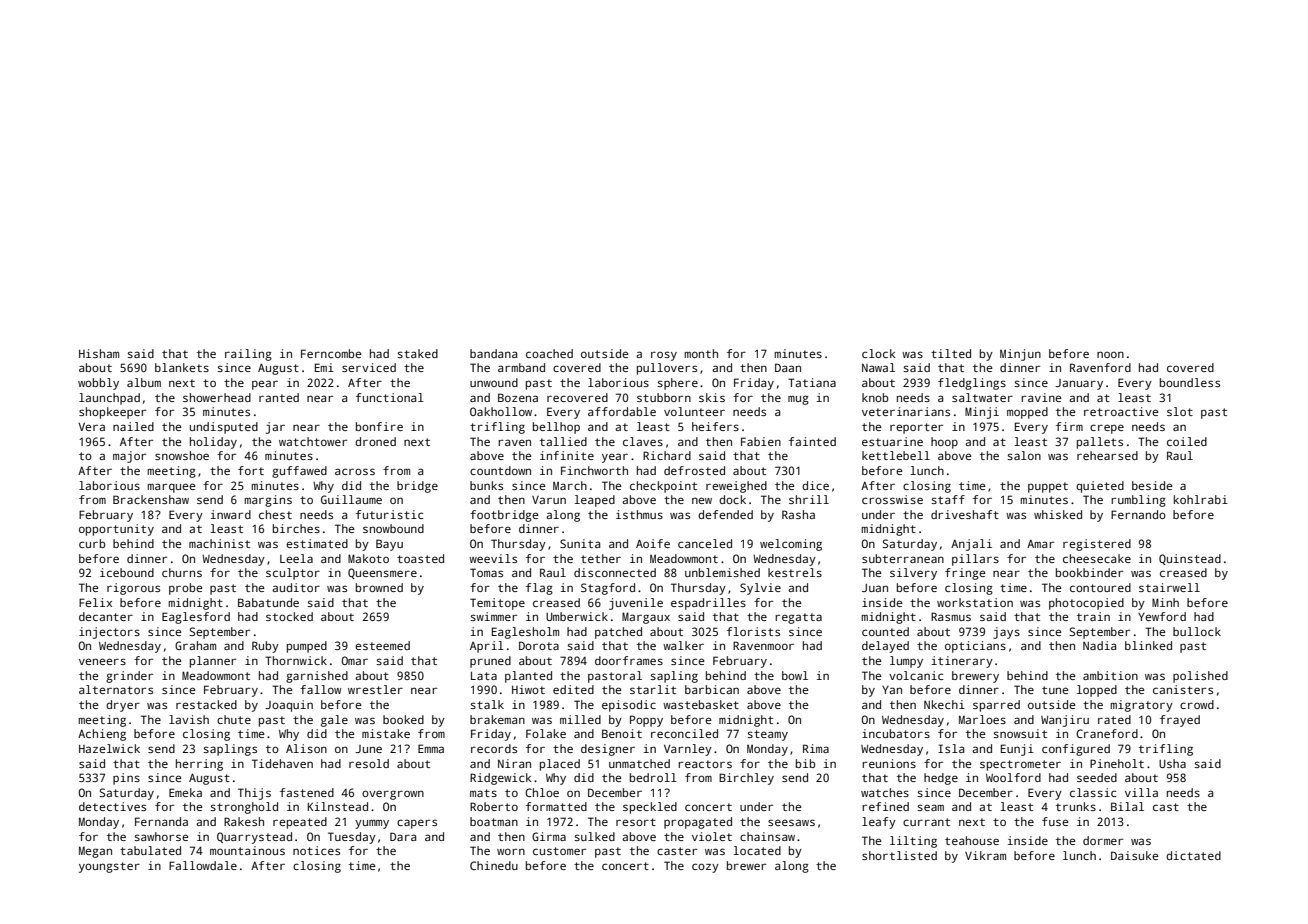 The image size is (1308, 924). I want to click on crepe, so click(1107, 429).
